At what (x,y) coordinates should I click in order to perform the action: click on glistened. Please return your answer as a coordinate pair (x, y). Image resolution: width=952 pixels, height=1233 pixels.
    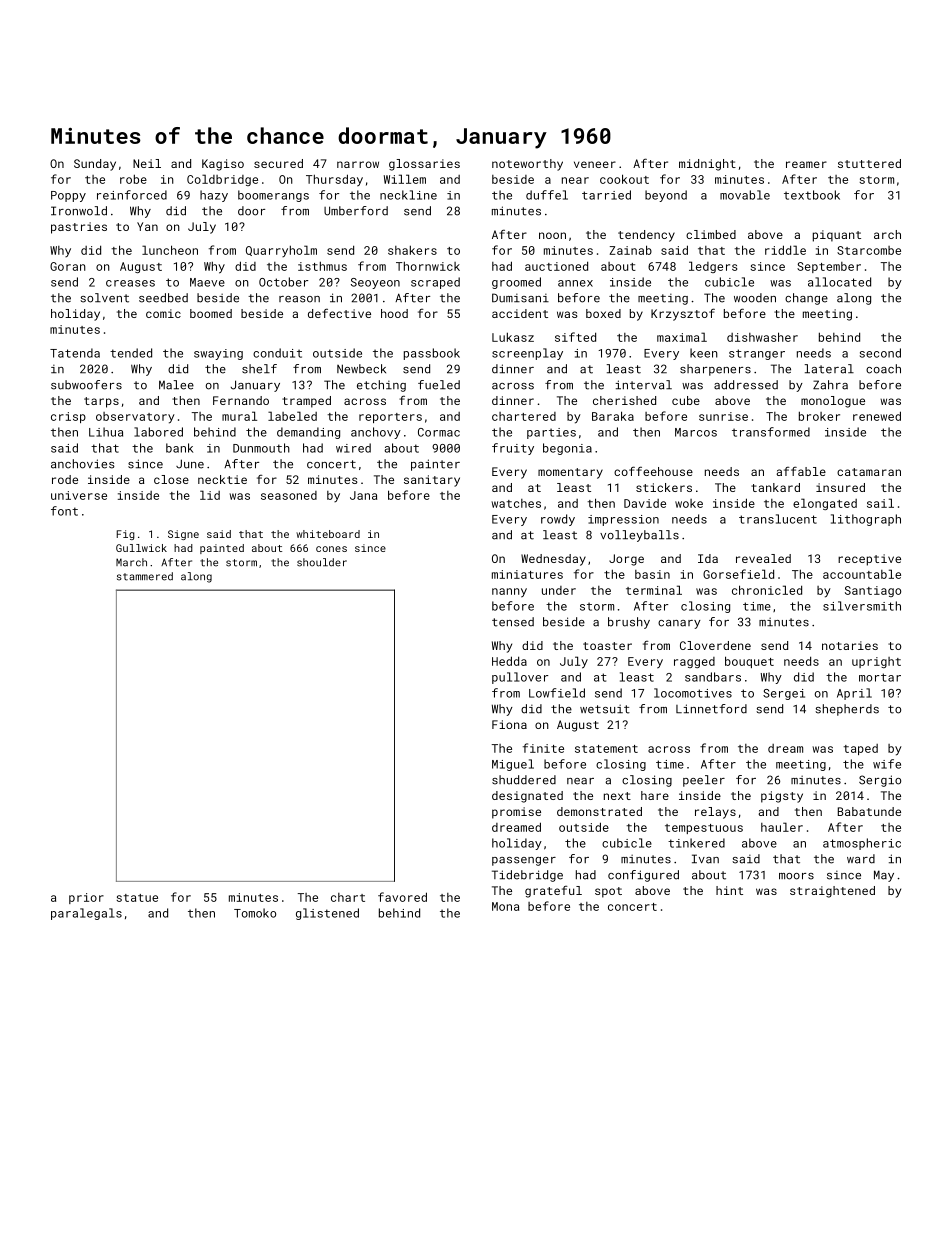
    Looking at the image, I should click on (327, 914).
